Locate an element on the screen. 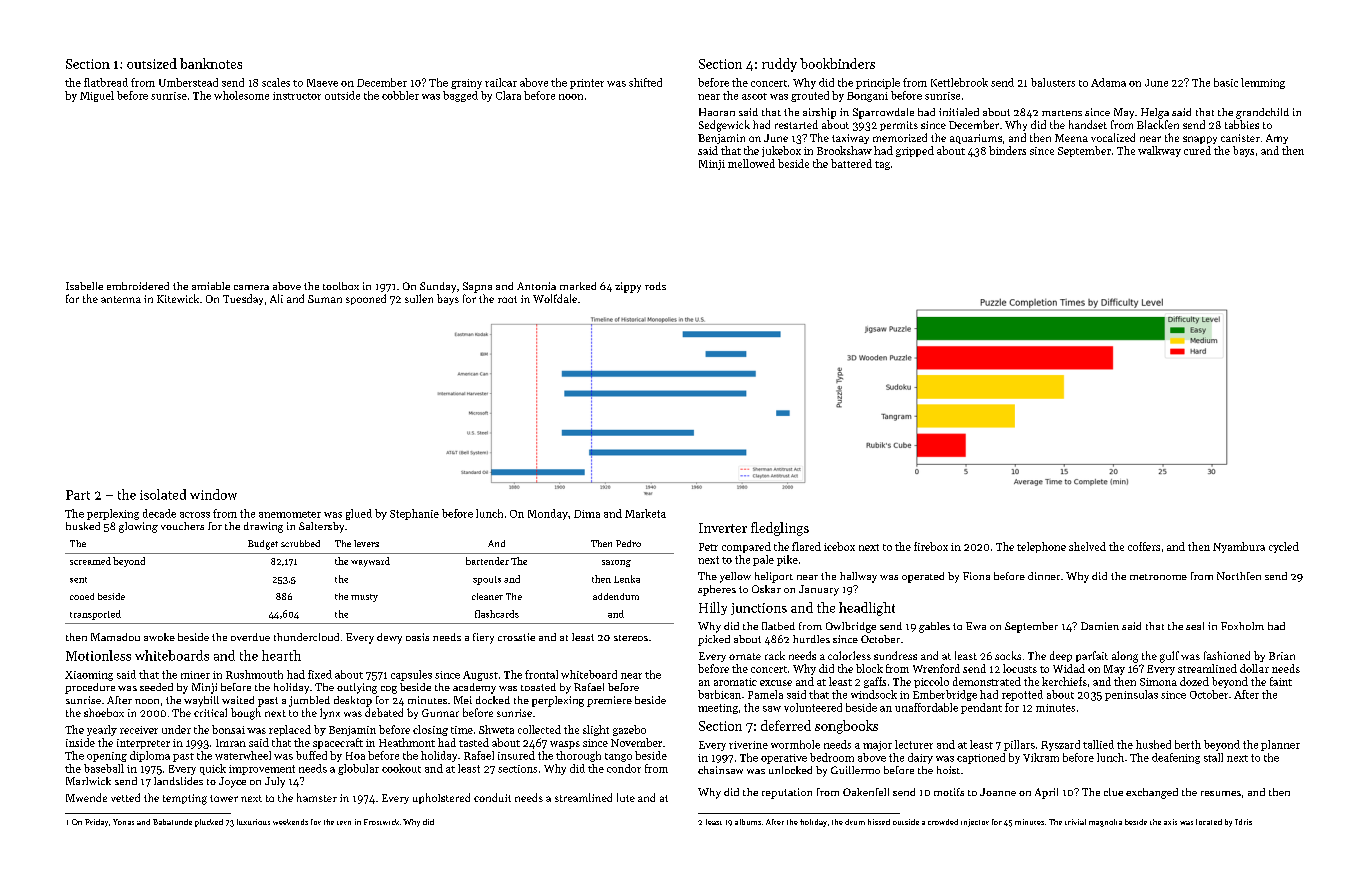  flatbread is located at coordinates (106, 82).
